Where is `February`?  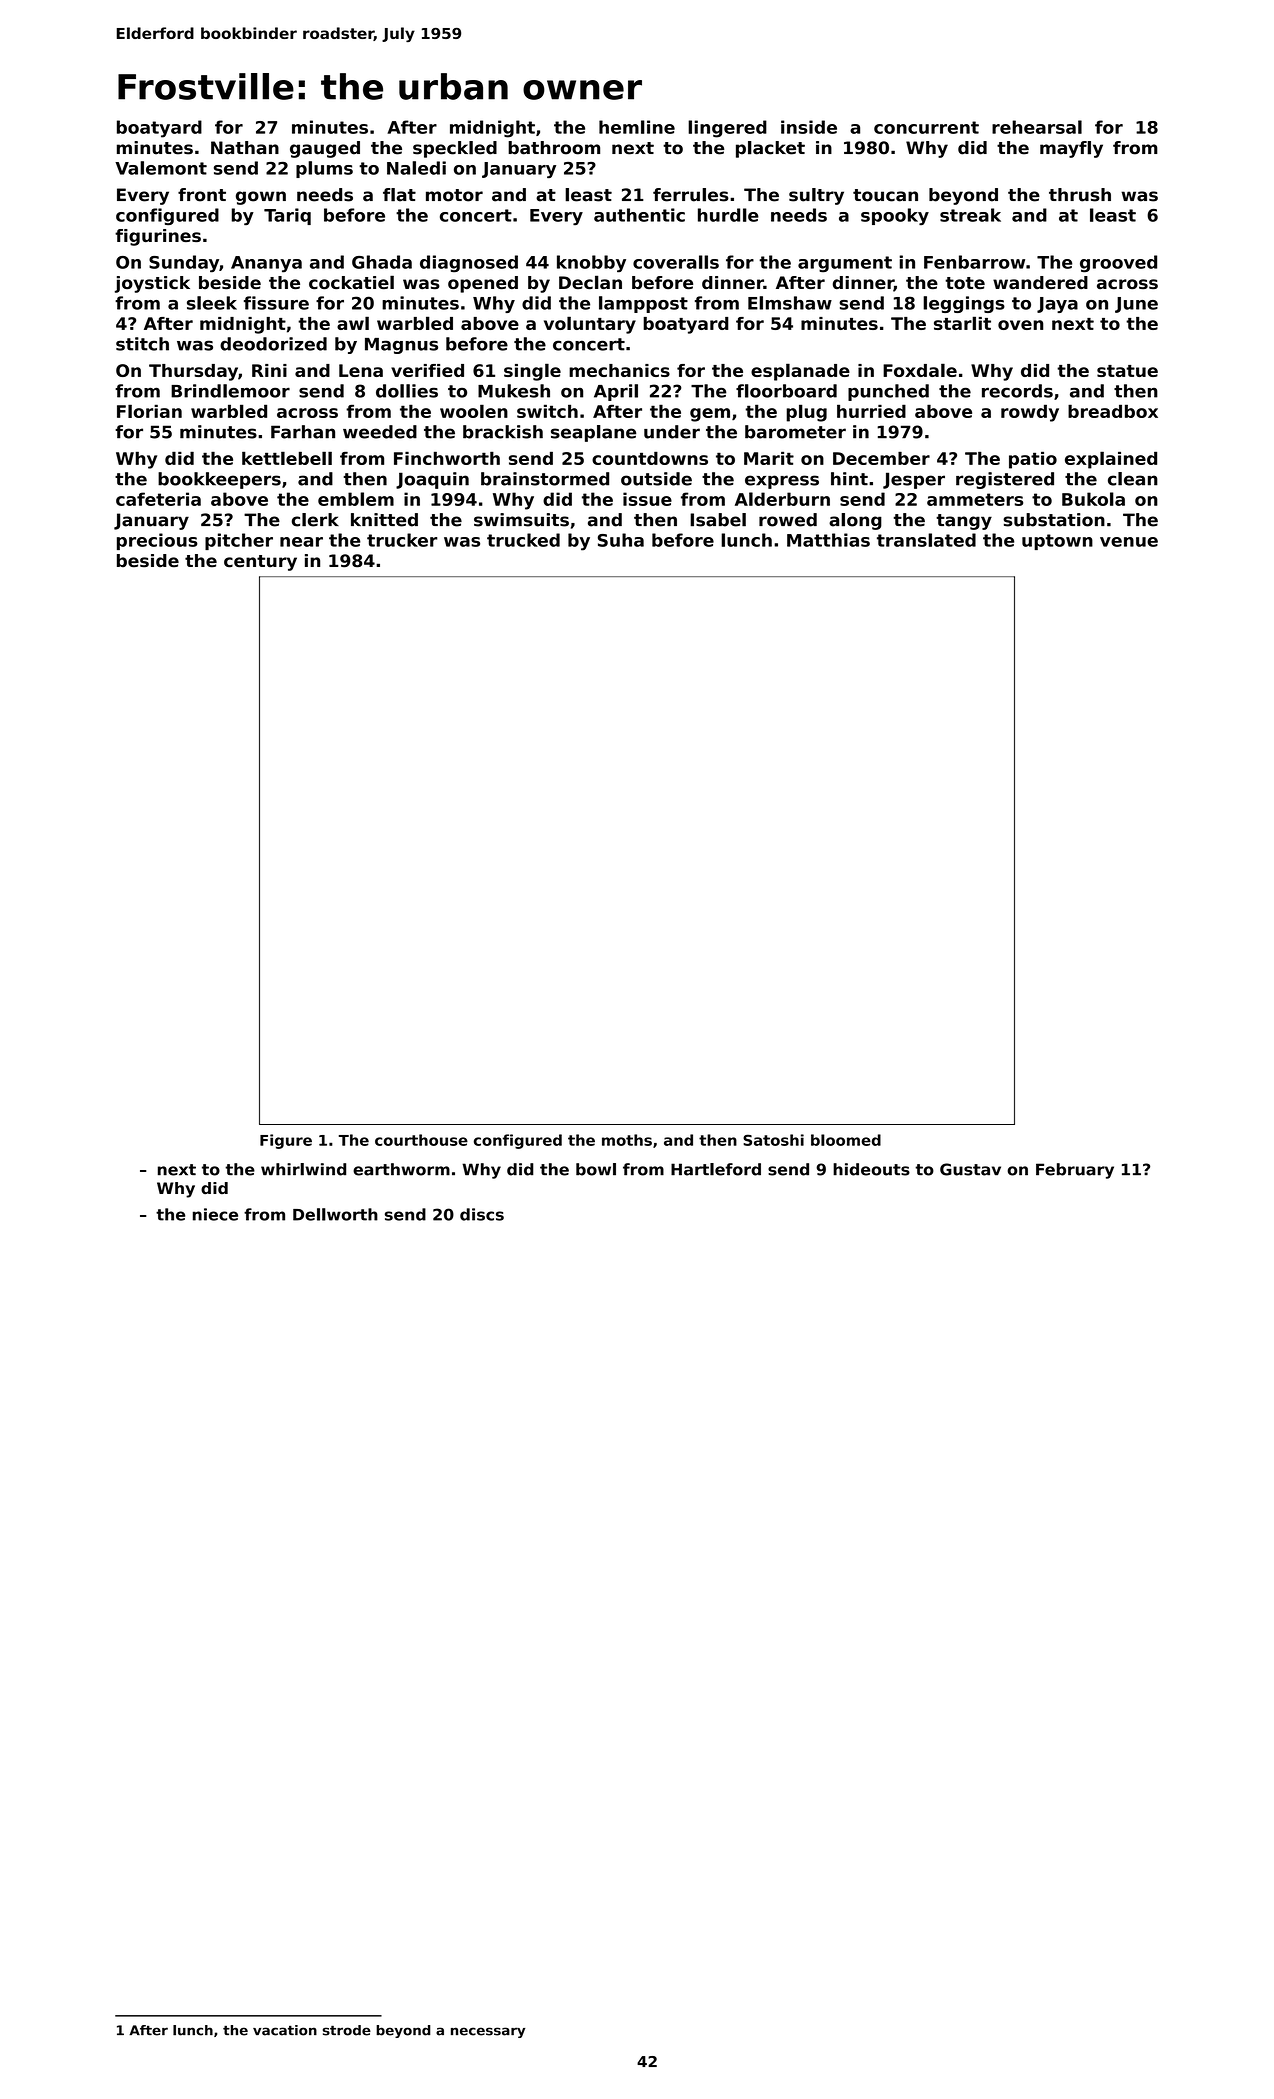
February is located at coordinates (1075, 1171).
